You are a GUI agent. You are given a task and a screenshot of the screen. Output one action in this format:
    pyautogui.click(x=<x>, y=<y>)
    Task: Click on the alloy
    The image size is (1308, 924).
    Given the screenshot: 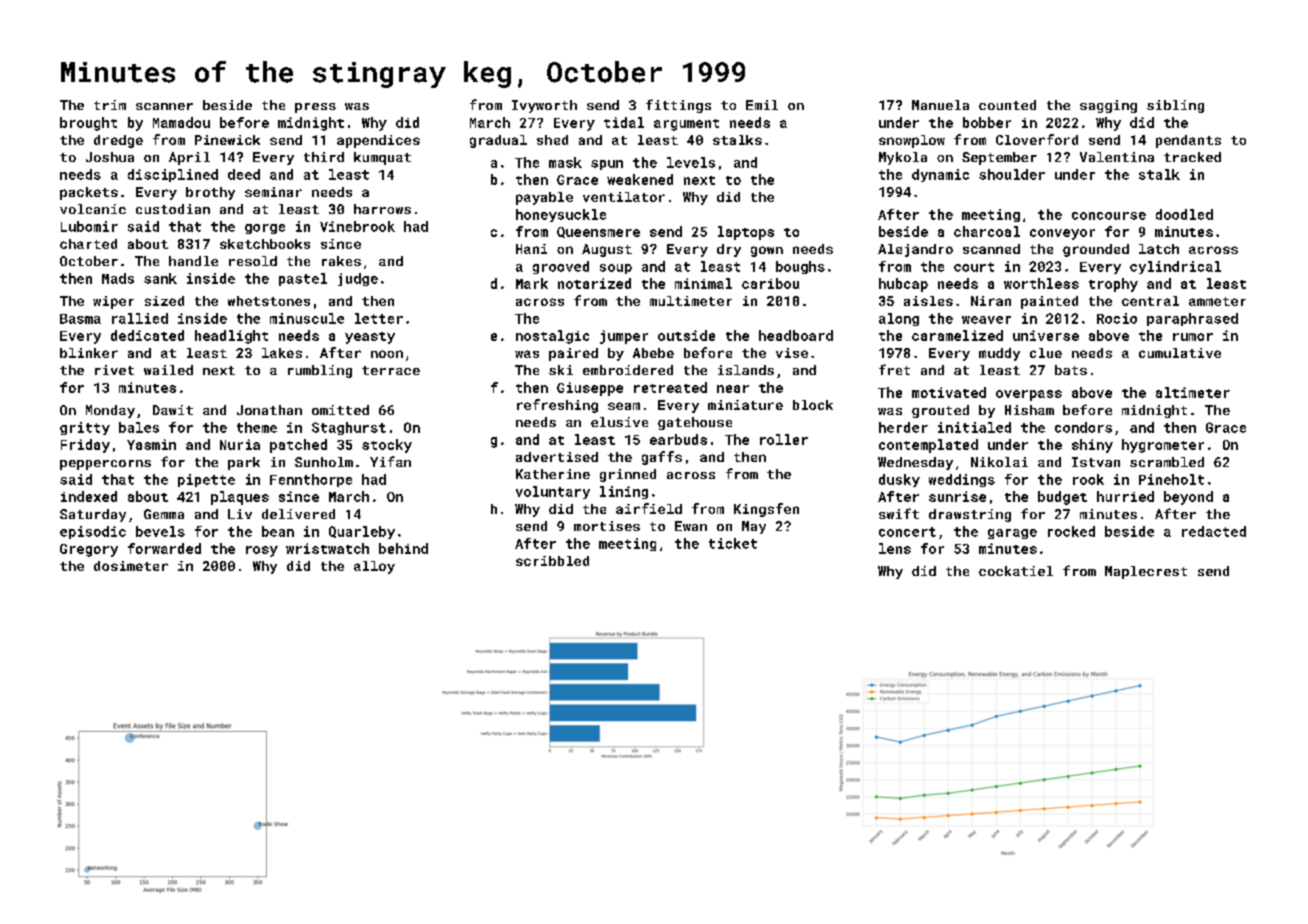 What is the action you would take?
    pyautogui.click(x=374, y=567)
